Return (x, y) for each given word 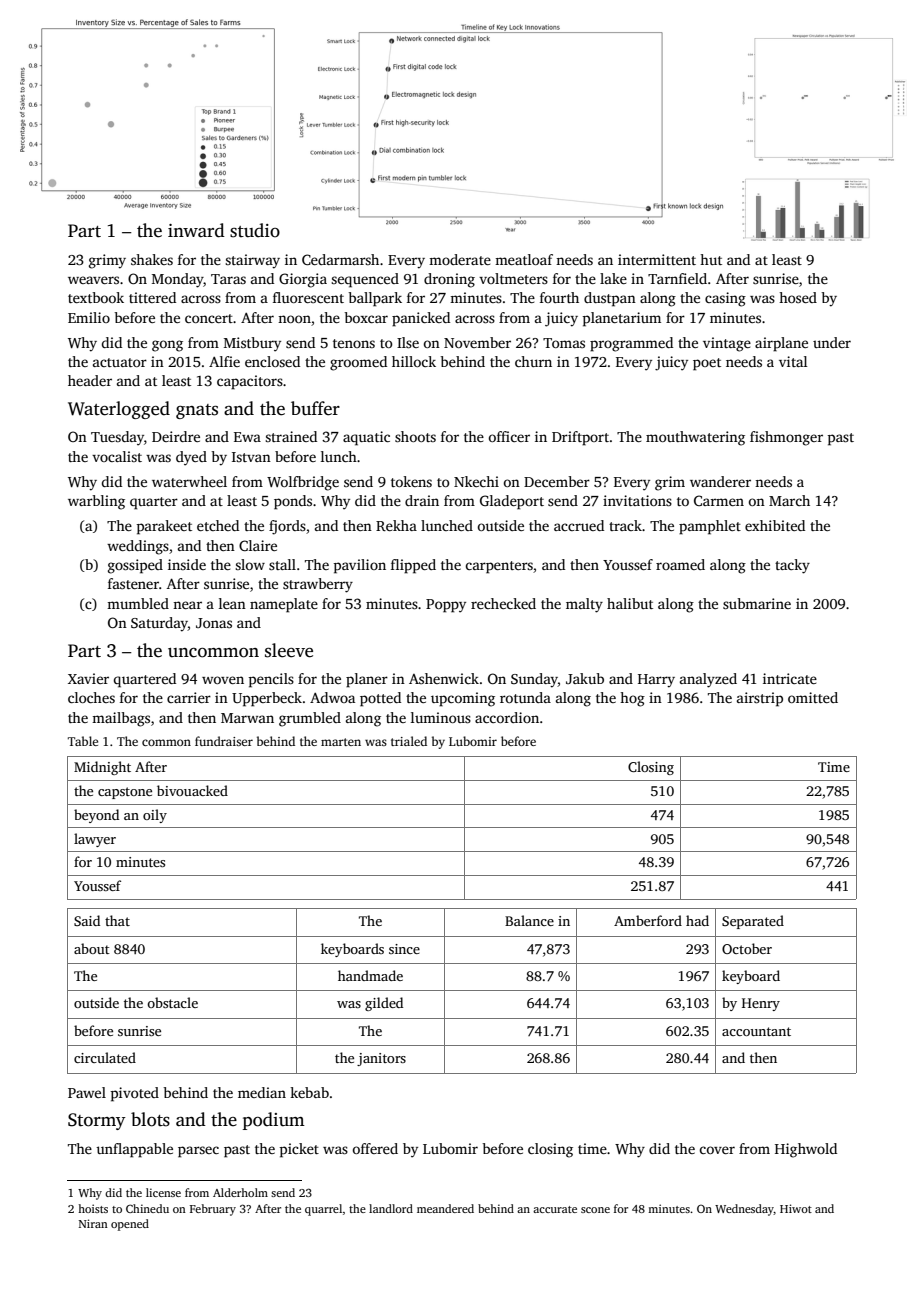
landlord (391, 1208)
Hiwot (796, 1208)
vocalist (117, 456)
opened (130, 1225)
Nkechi (476, 481)
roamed (680, 564)
